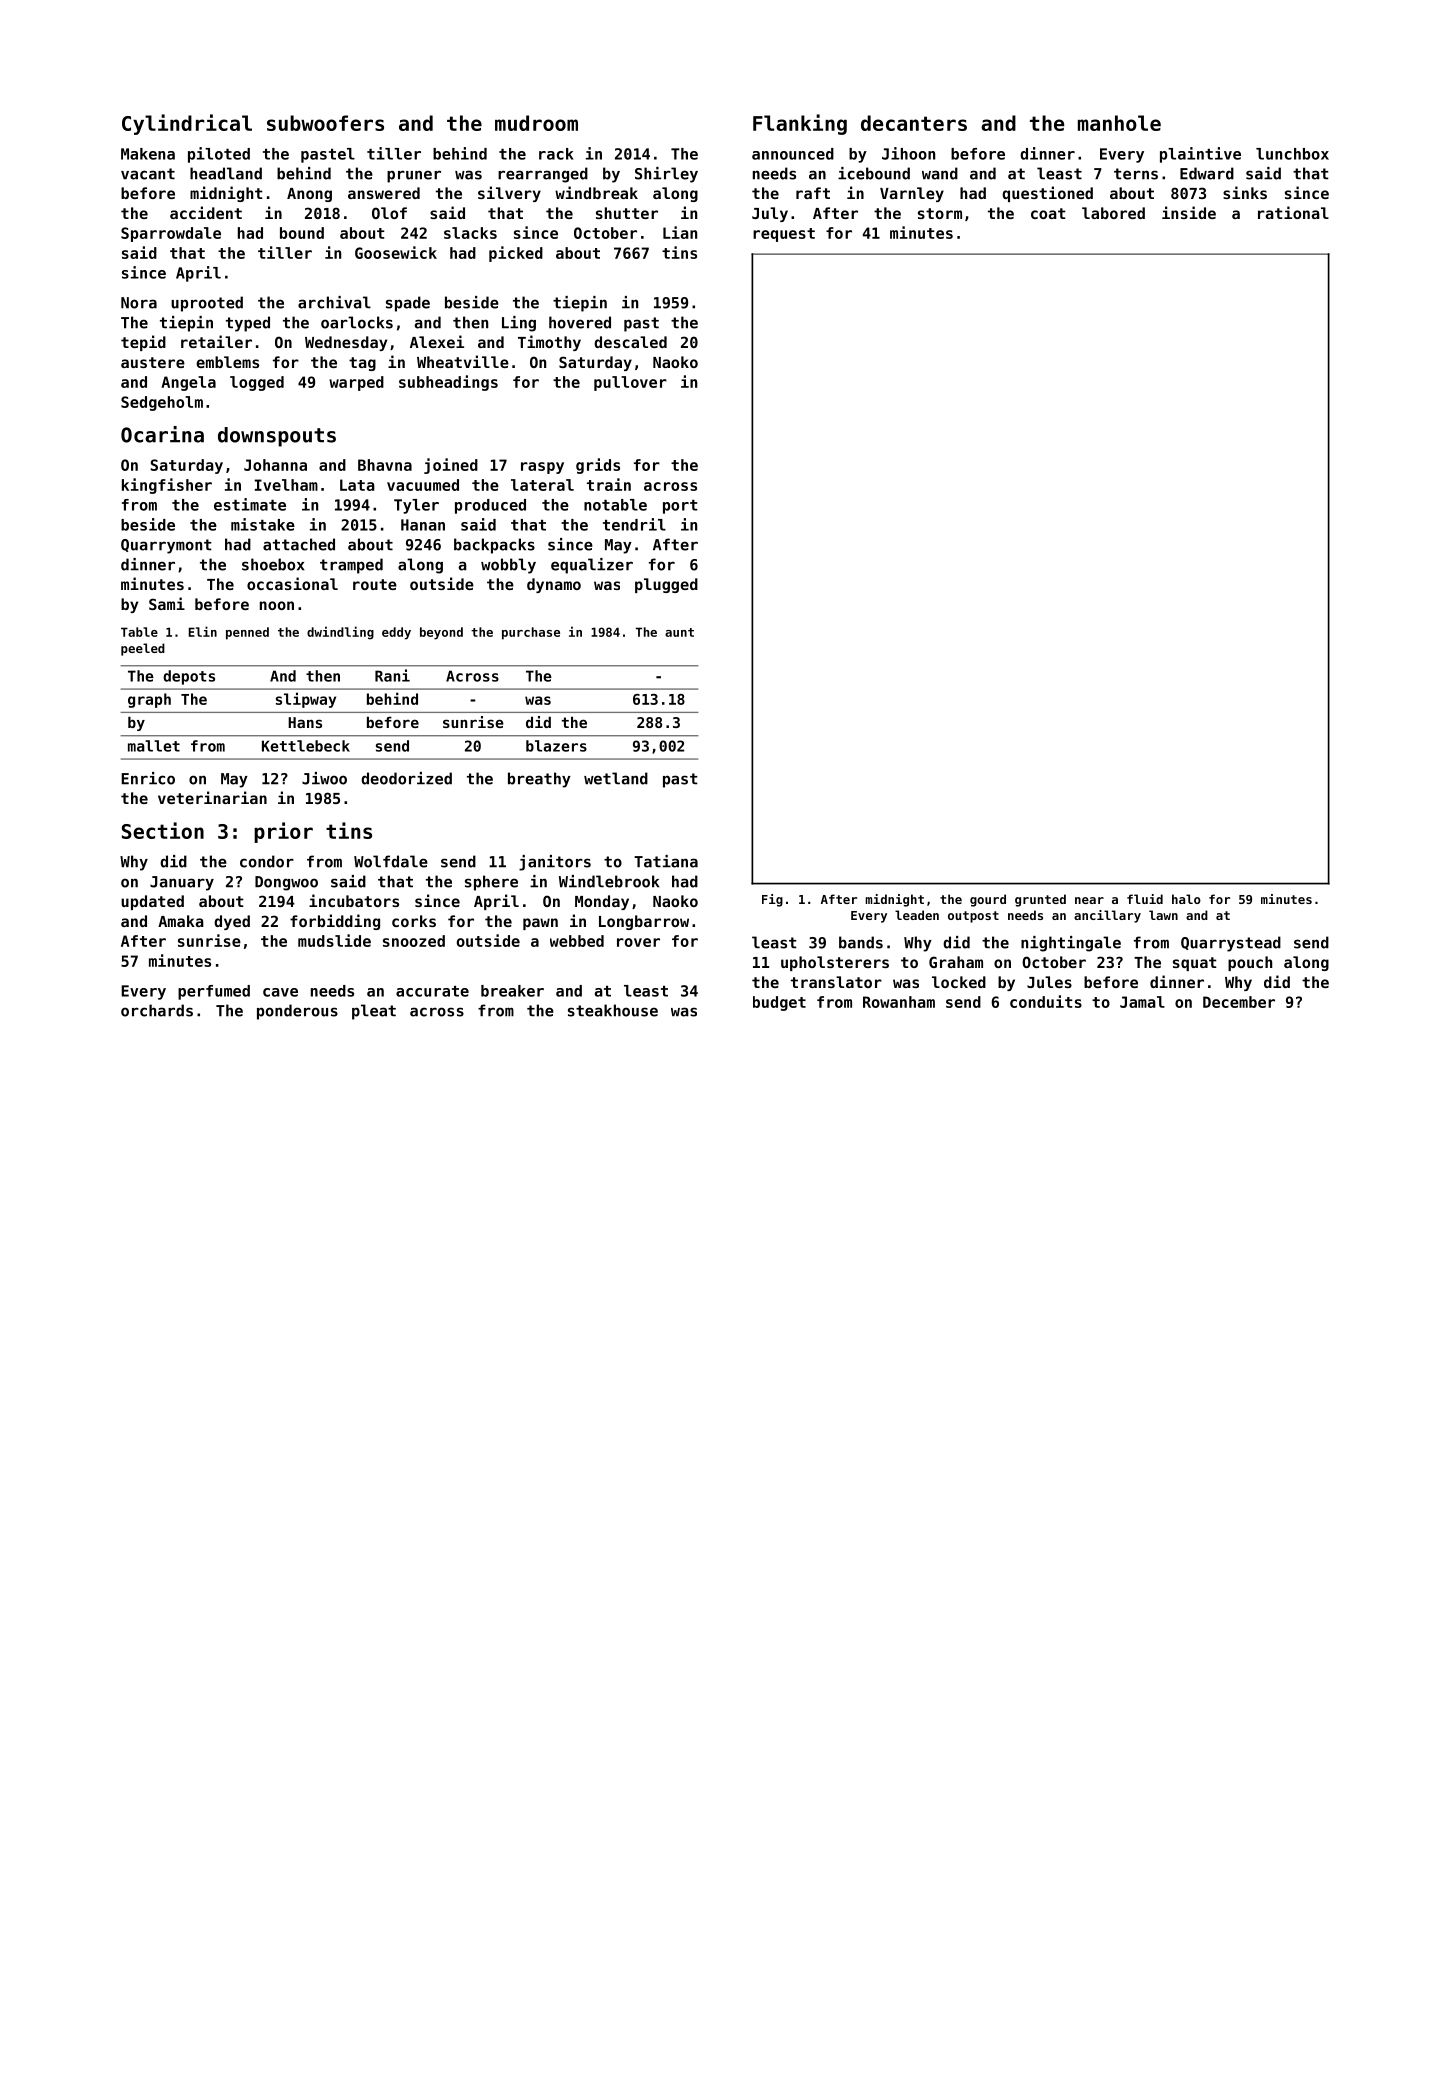 This screenshot has height=2100, width=1450. I want to click on manhole, so click(1119, 123).
